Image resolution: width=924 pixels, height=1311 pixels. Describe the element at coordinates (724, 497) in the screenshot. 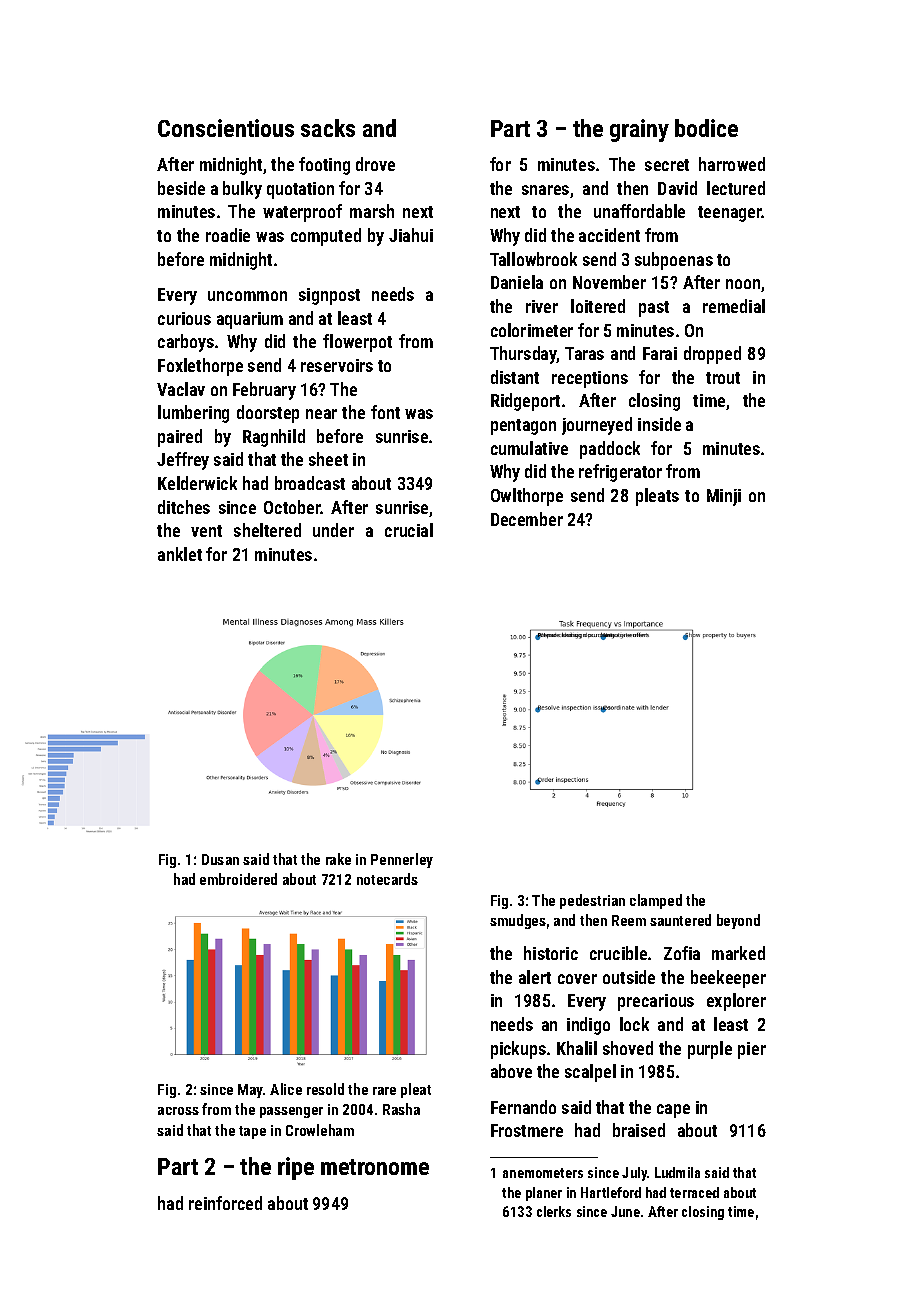

I see `Minji` at that location.
